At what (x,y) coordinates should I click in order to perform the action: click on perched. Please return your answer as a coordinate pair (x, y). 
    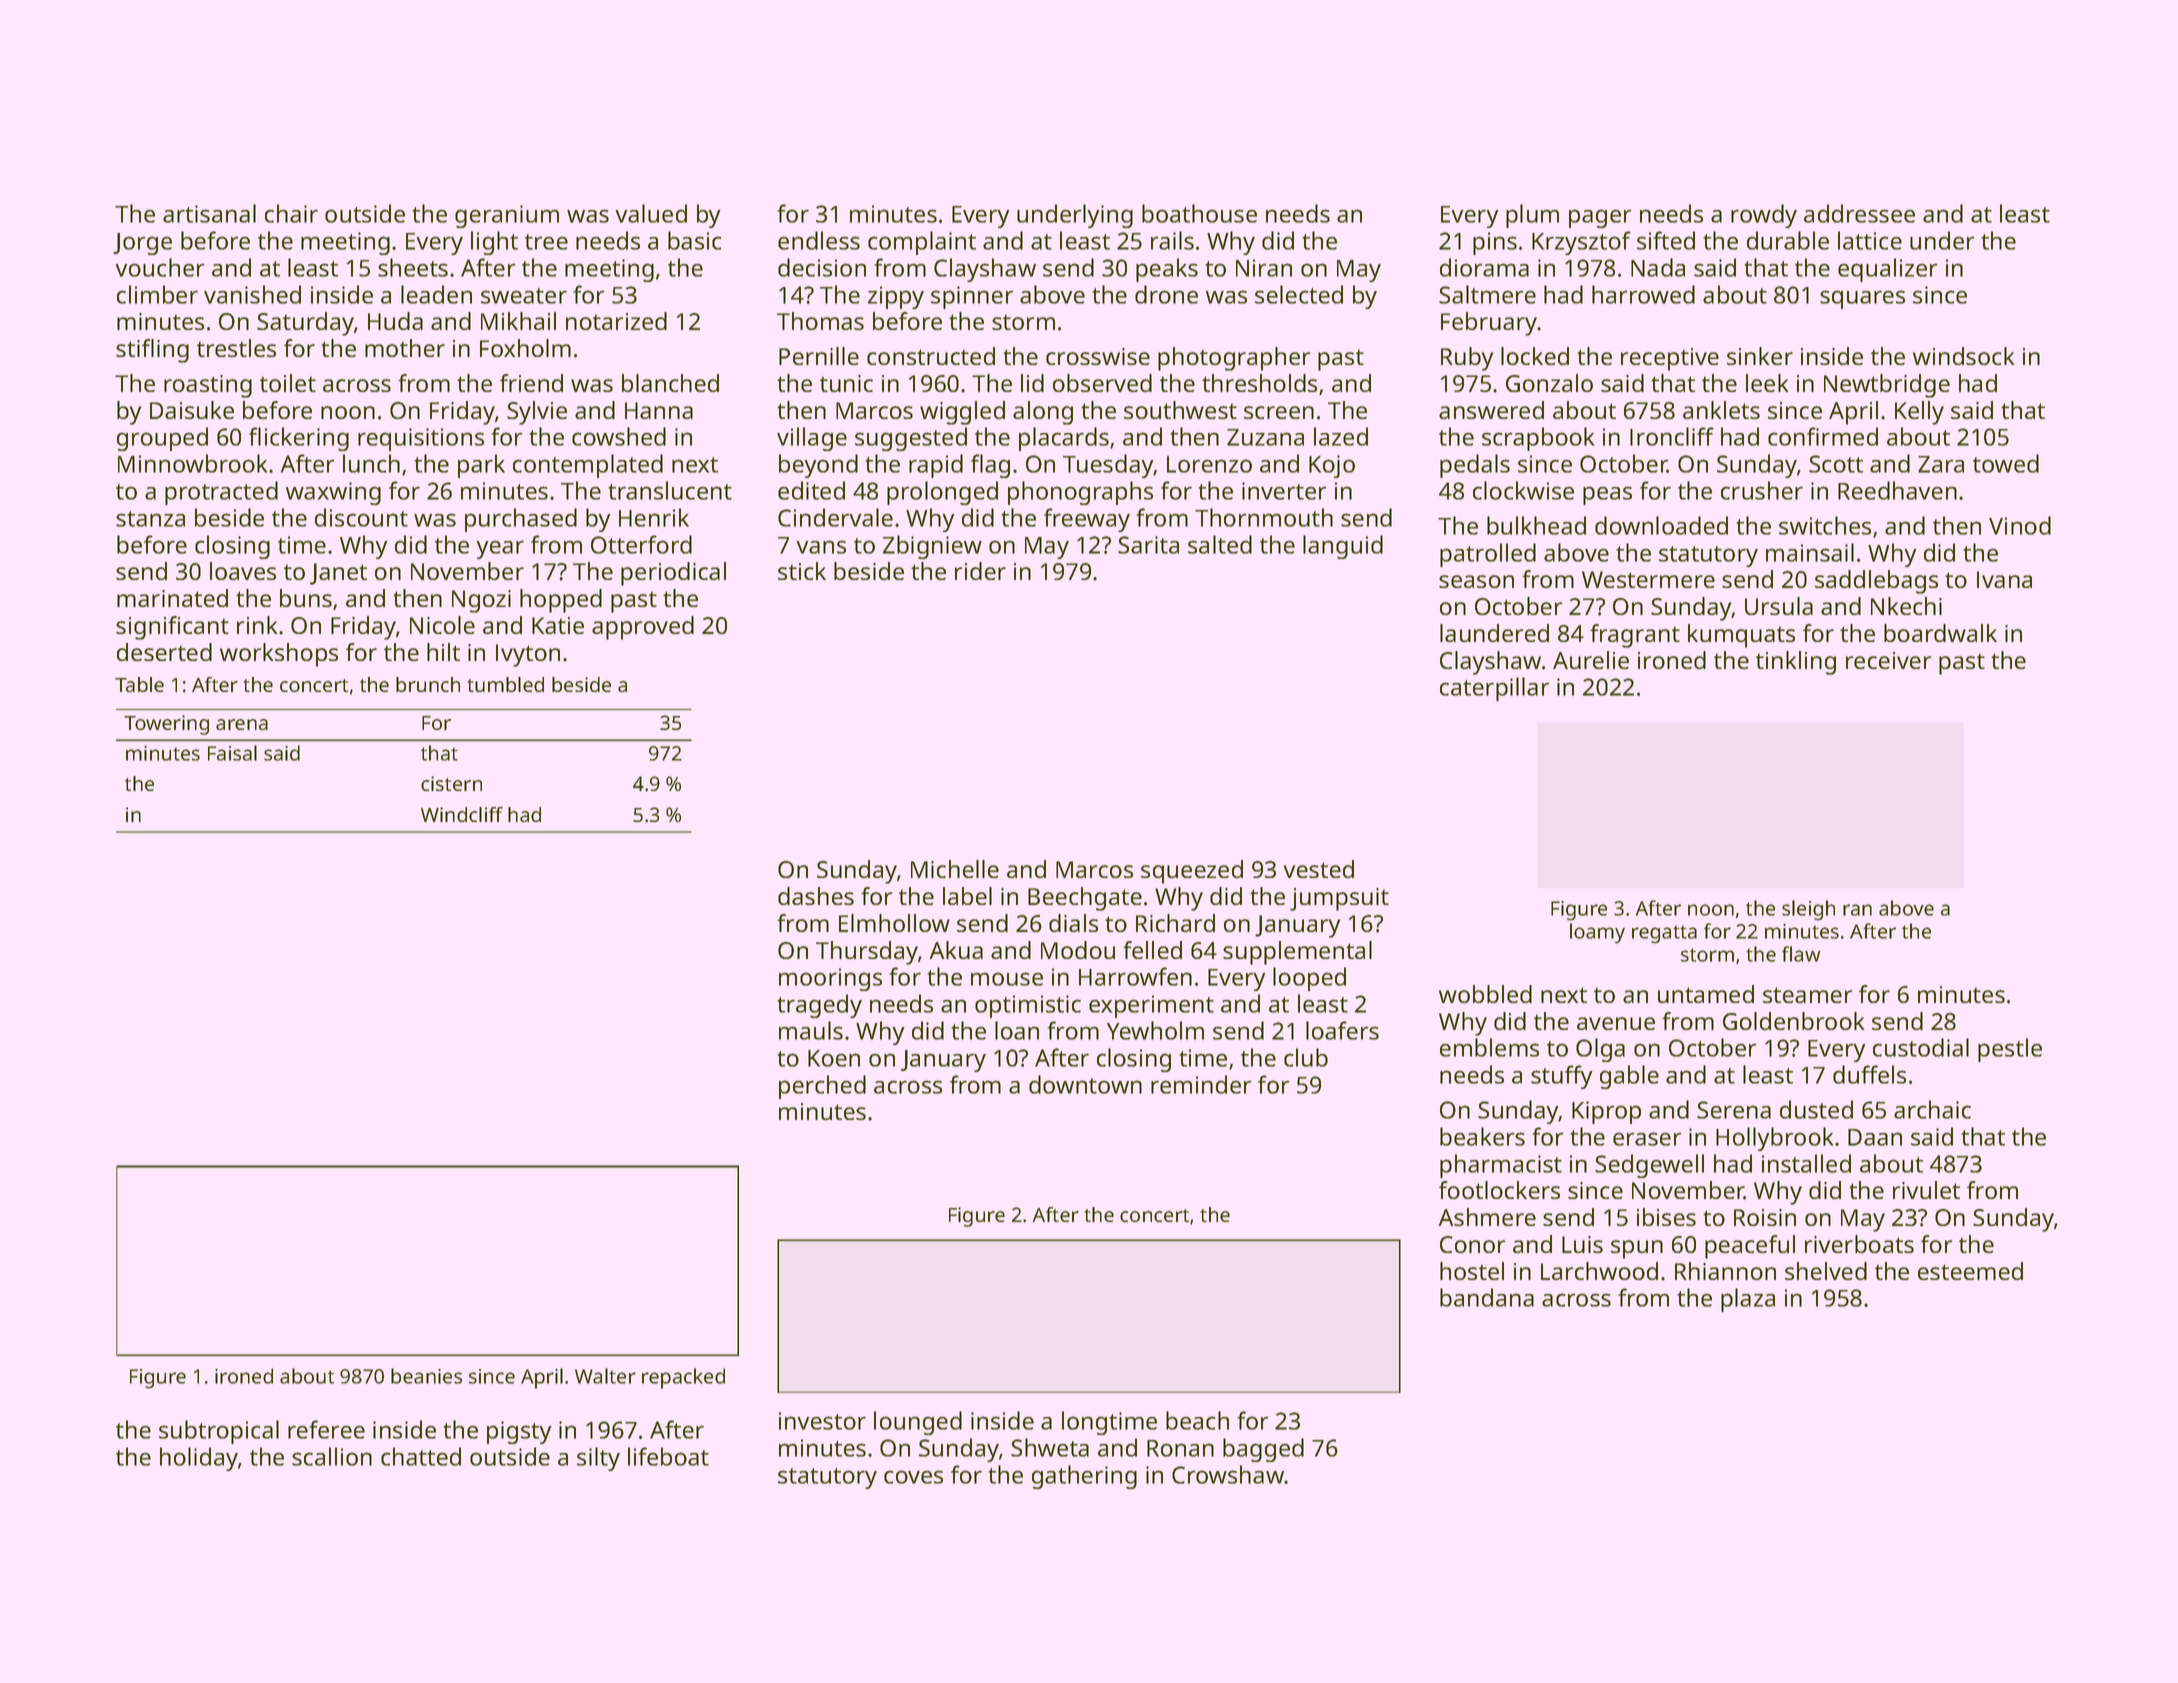
    Looking at the image, I should click on (822, 1087).
